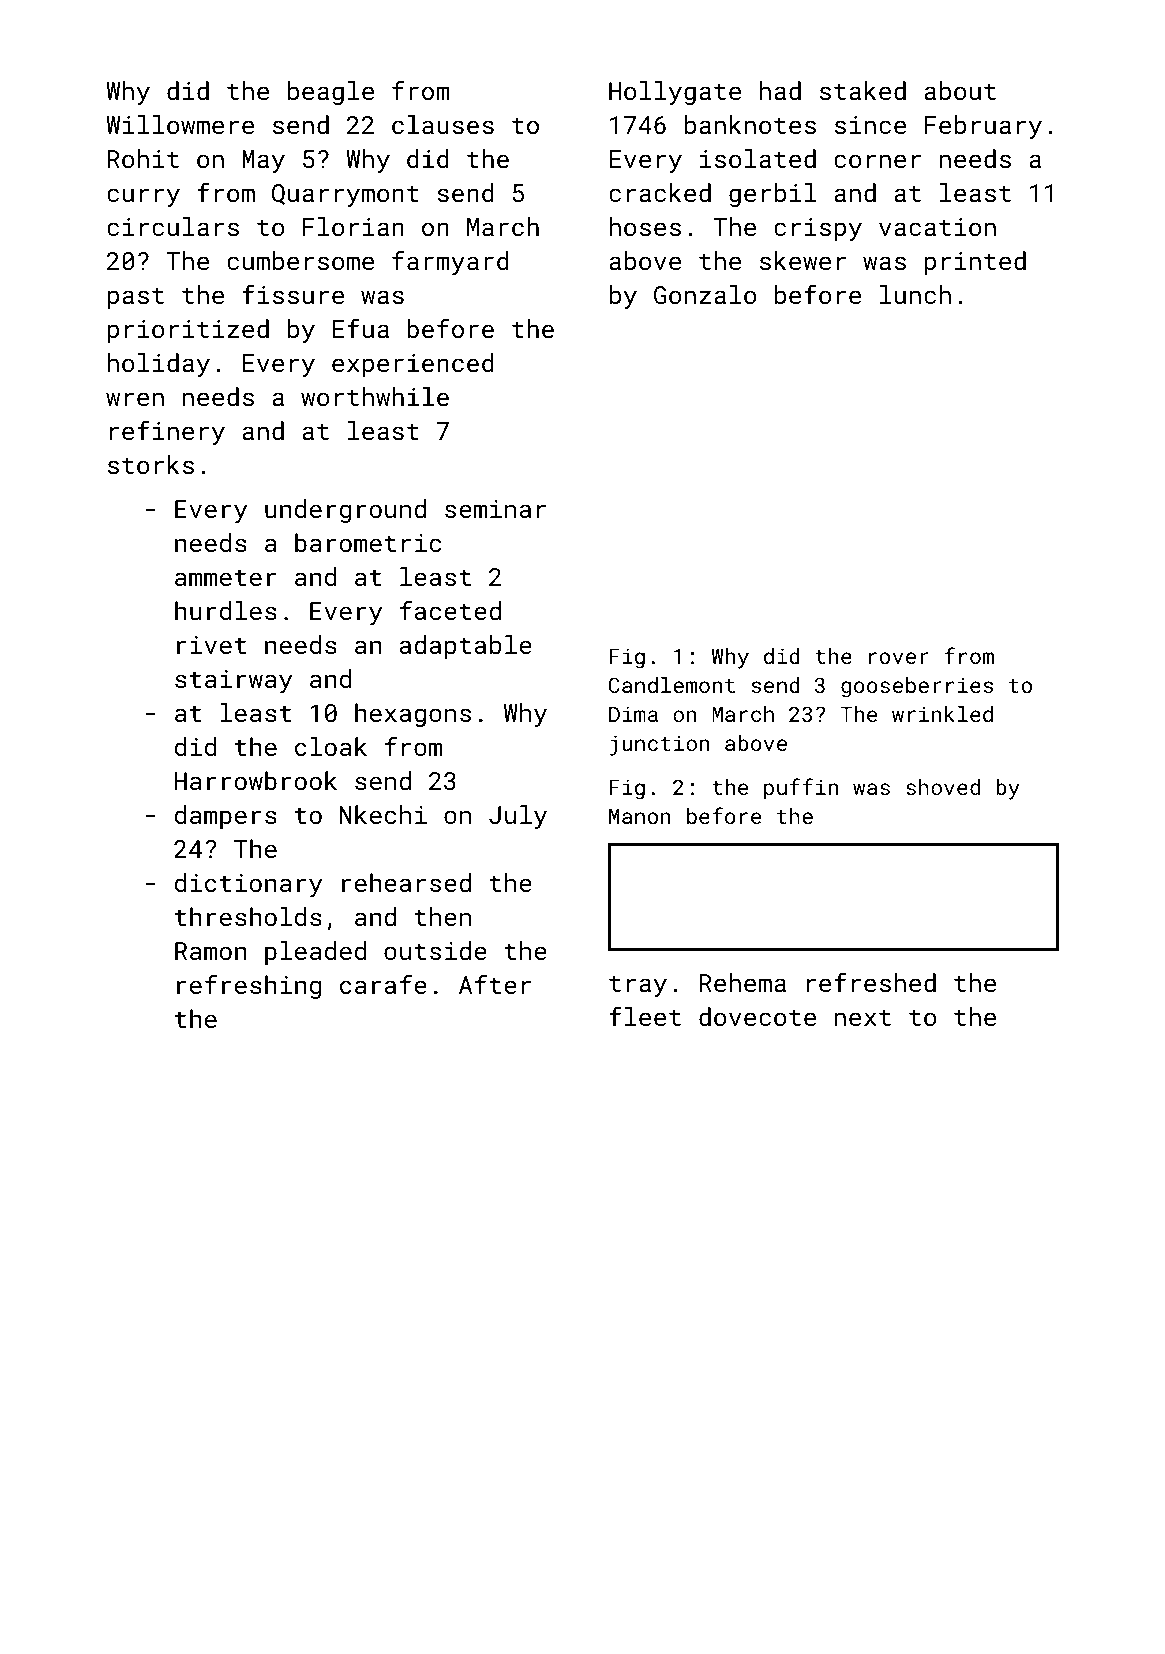 Image resolution: width=1165 pixels, height=1654 pixels. Describe the element at coordinates (375, 396) in the screenshot. I see `worthwhile` at that location.
